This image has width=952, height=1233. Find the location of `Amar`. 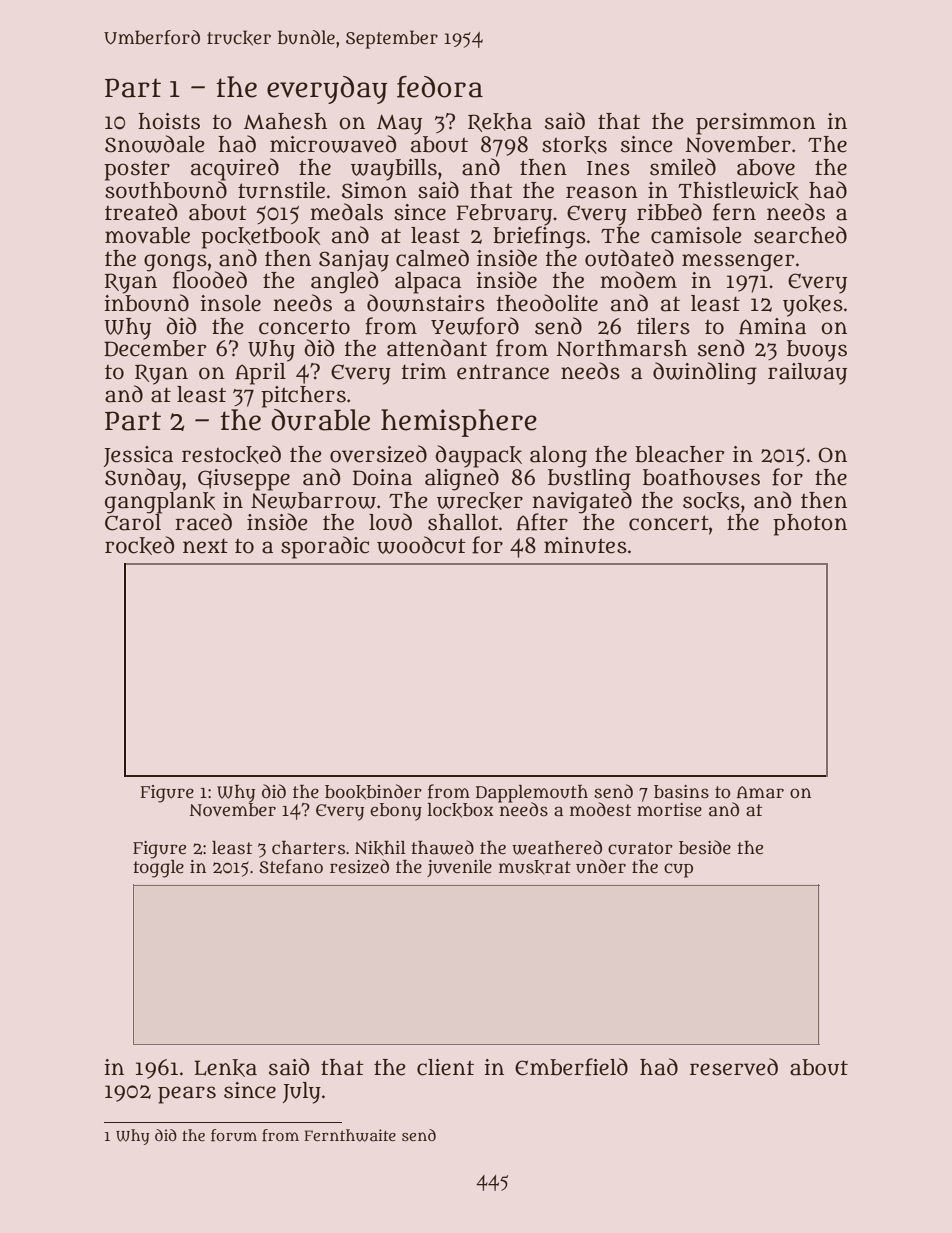

Amar is located at coordinates (760, 792).
